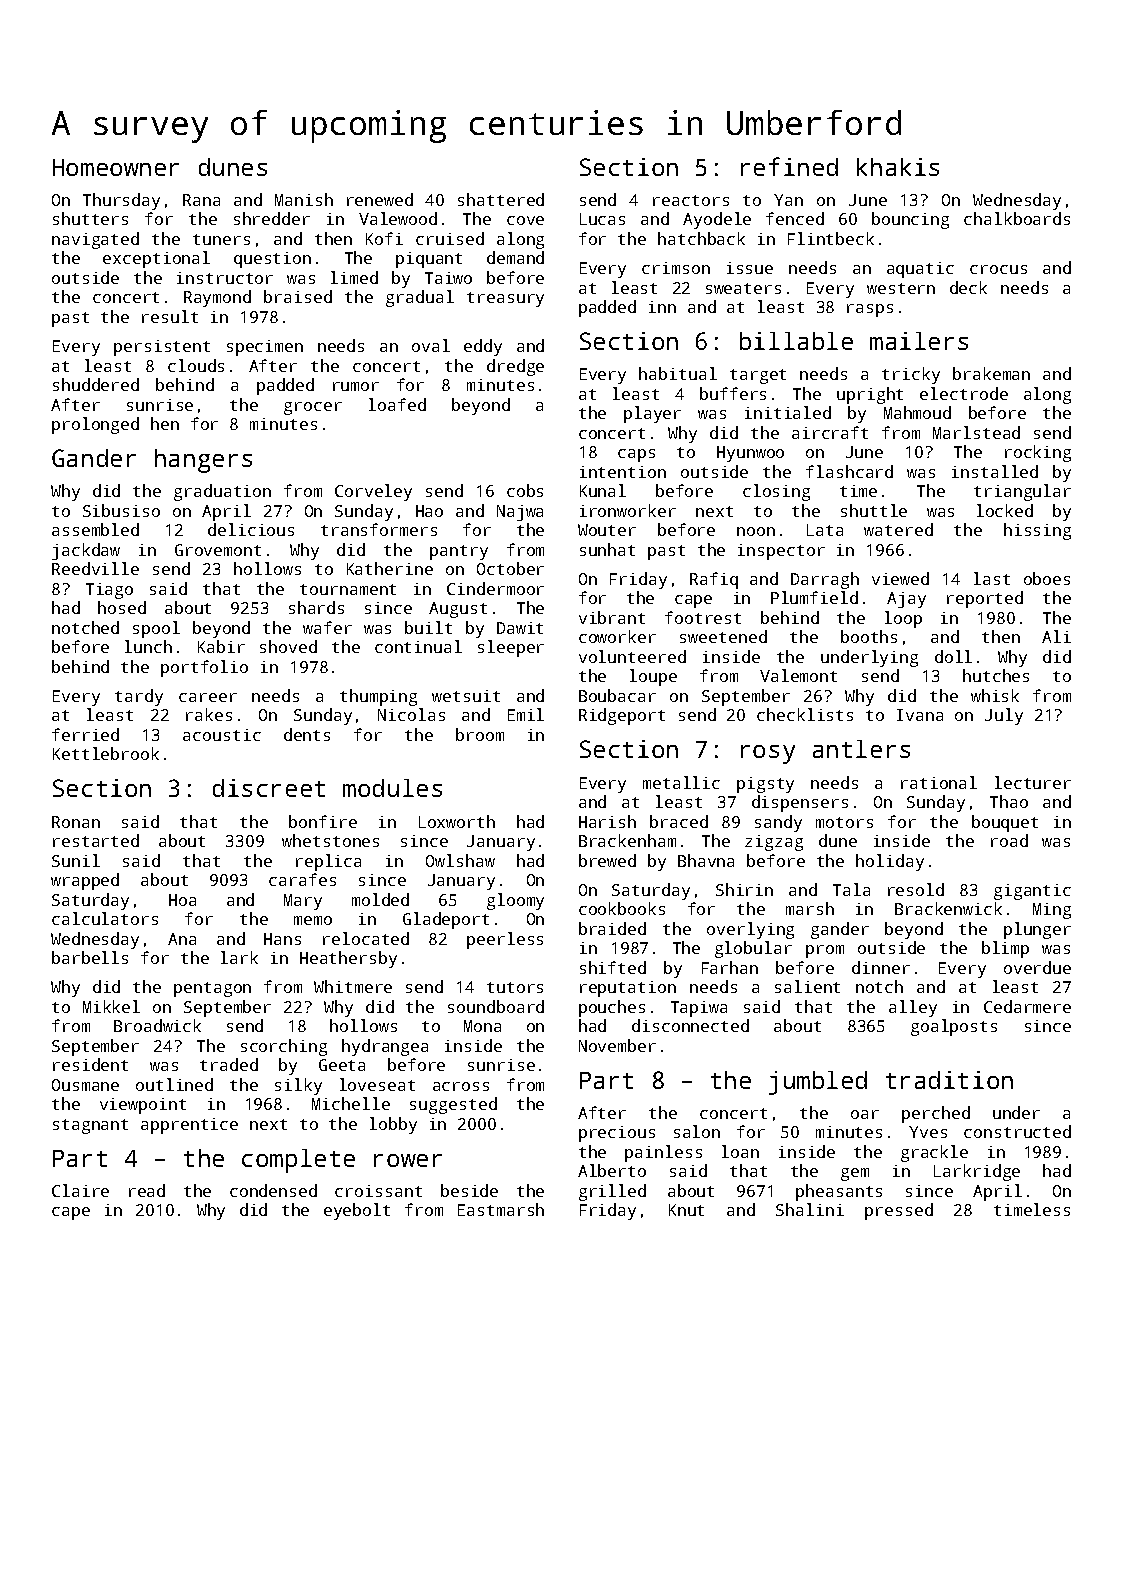  What do you see at coordinates (515, 987) in the screenshot?
I see `tutors` at bounding box center [515, 987].
